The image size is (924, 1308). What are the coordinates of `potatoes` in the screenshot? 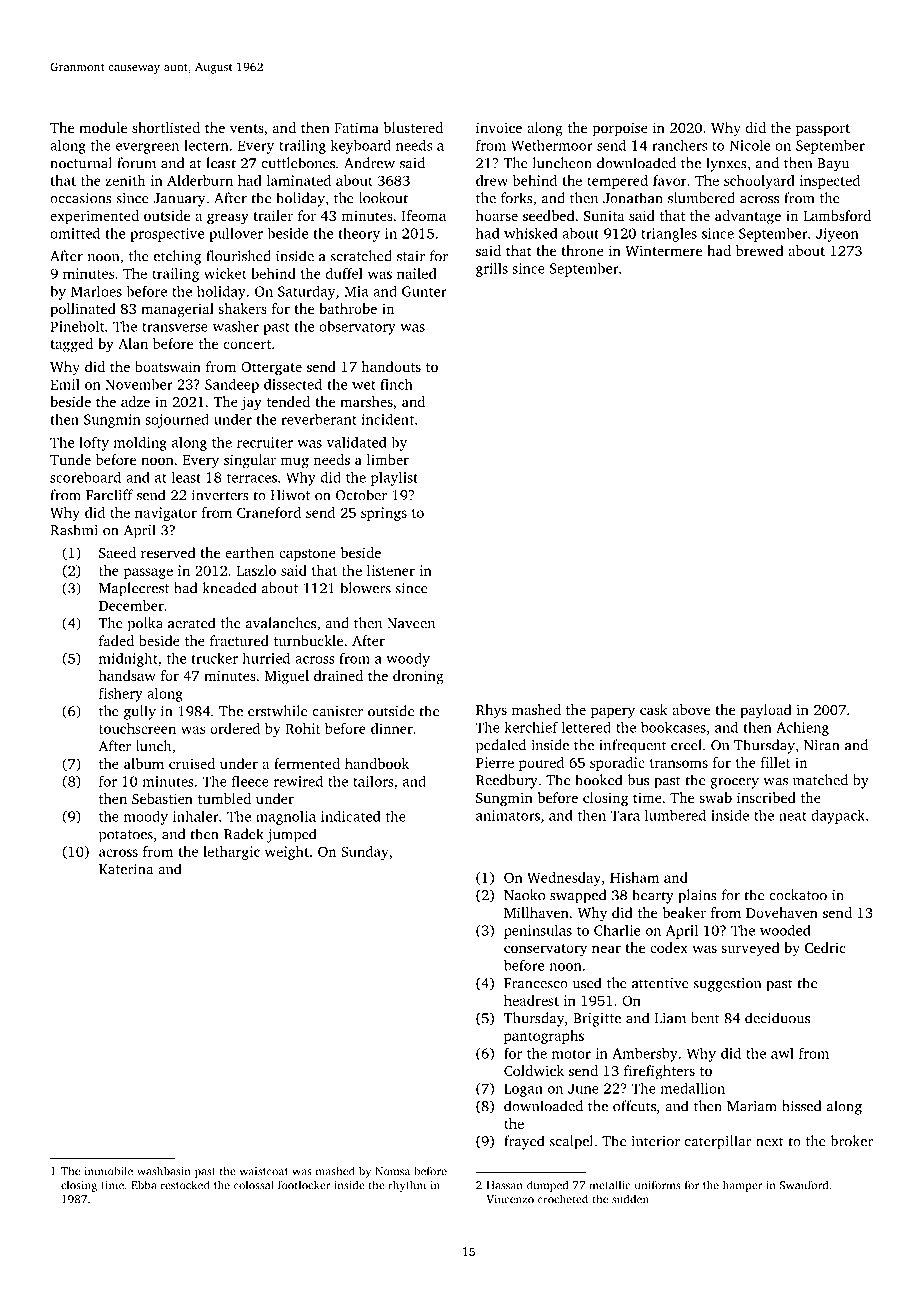 It's located at (126, 836).
